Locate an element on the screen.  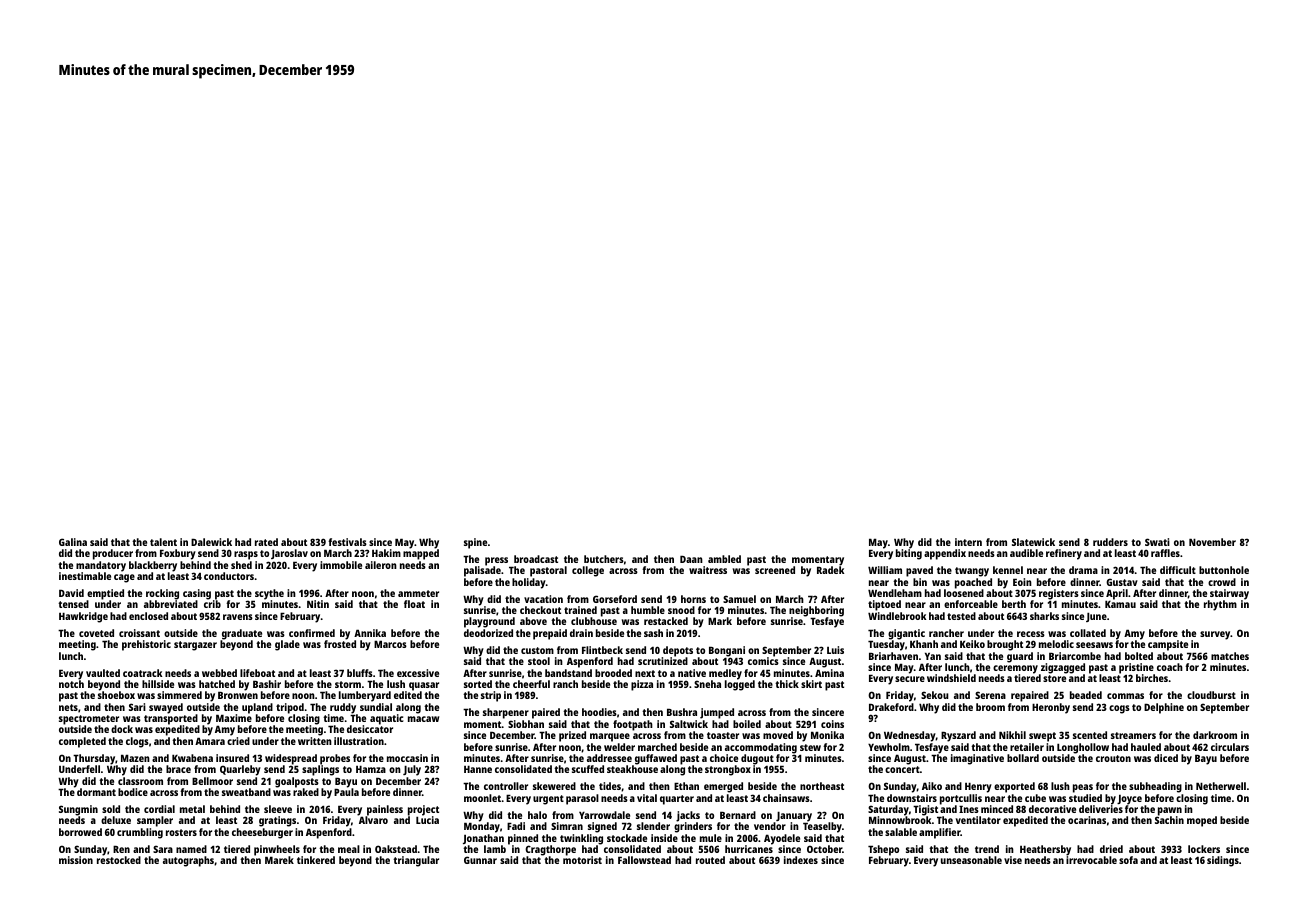
next is located at coordinates (645, 673).
